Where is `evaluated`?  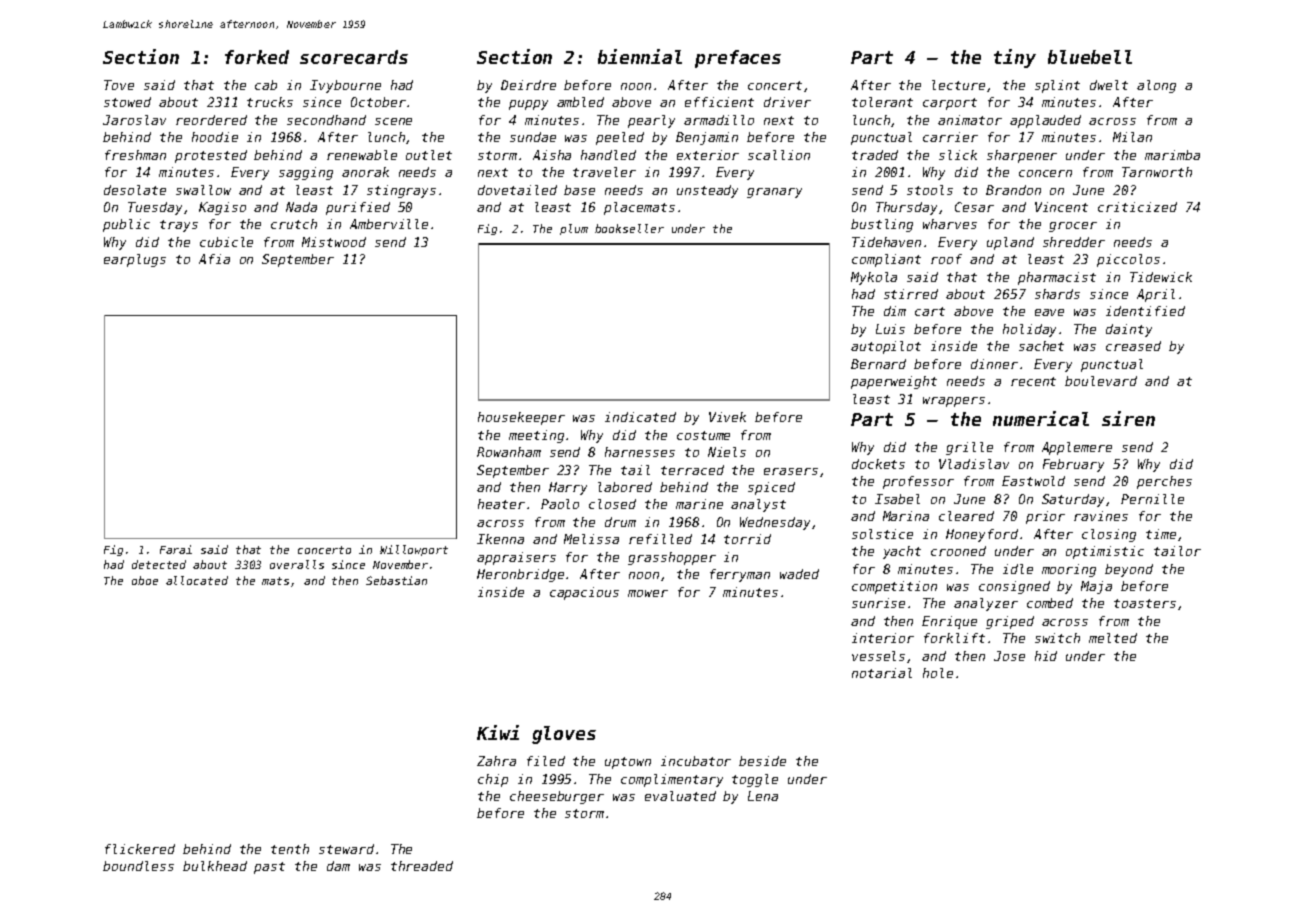 evaluated is located at coordinates (680, 796).
